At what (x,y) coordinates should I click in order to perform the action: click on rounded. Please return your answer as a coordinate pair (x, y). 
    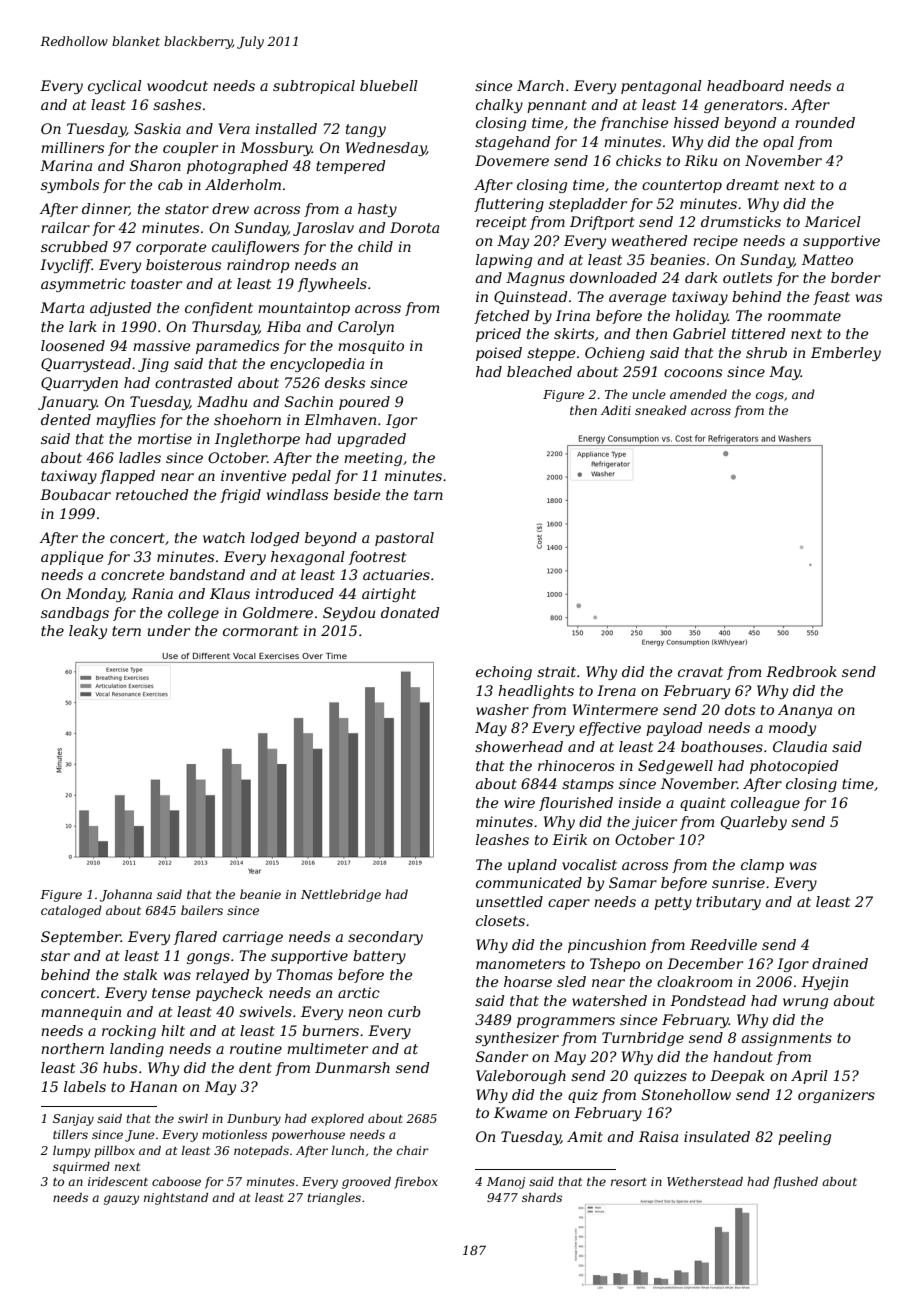
    Looking at the image, I should click on (825, 122).
